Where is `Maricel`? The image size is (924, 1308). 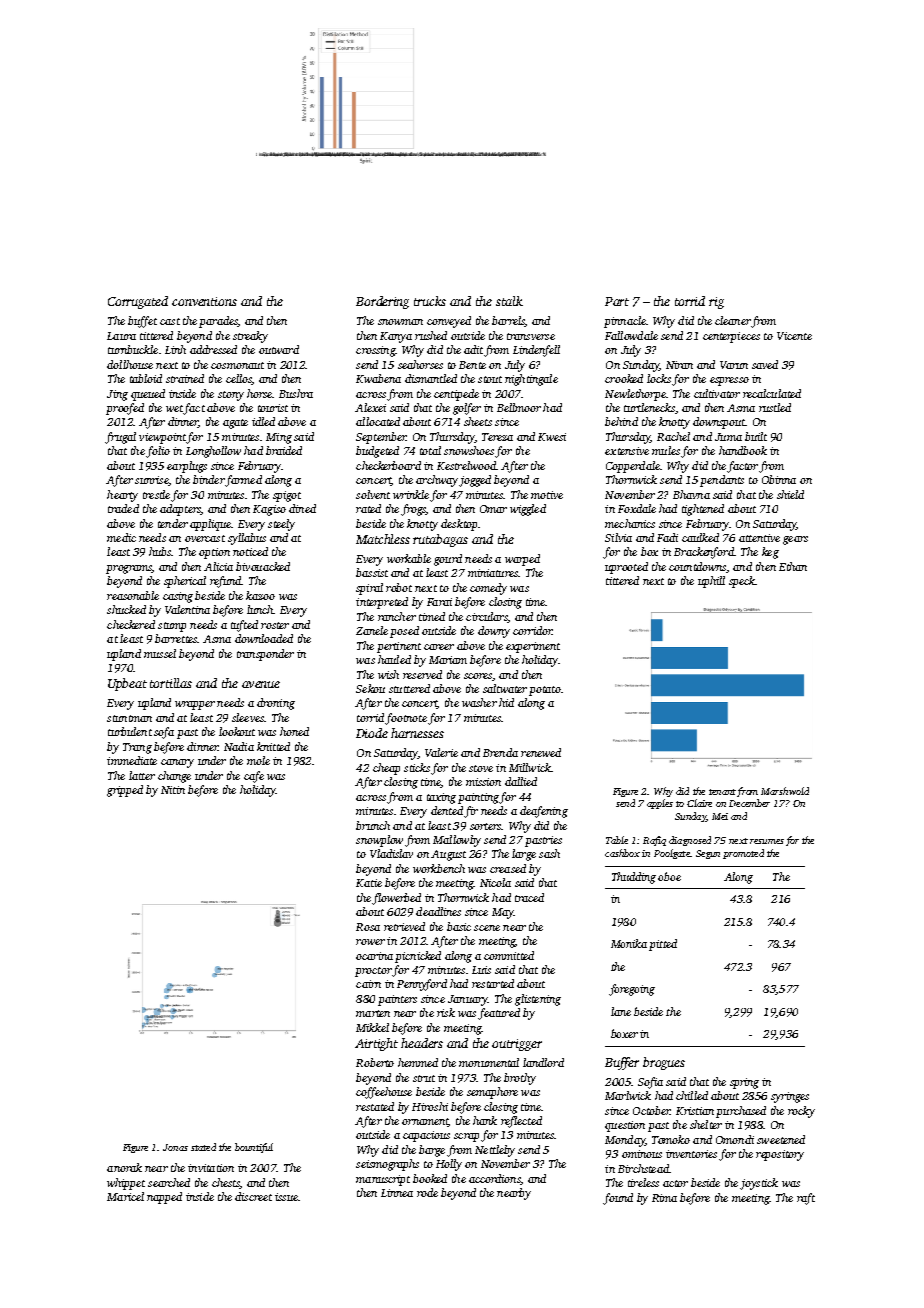 Maricel is located at coordinates (125, 1196).
